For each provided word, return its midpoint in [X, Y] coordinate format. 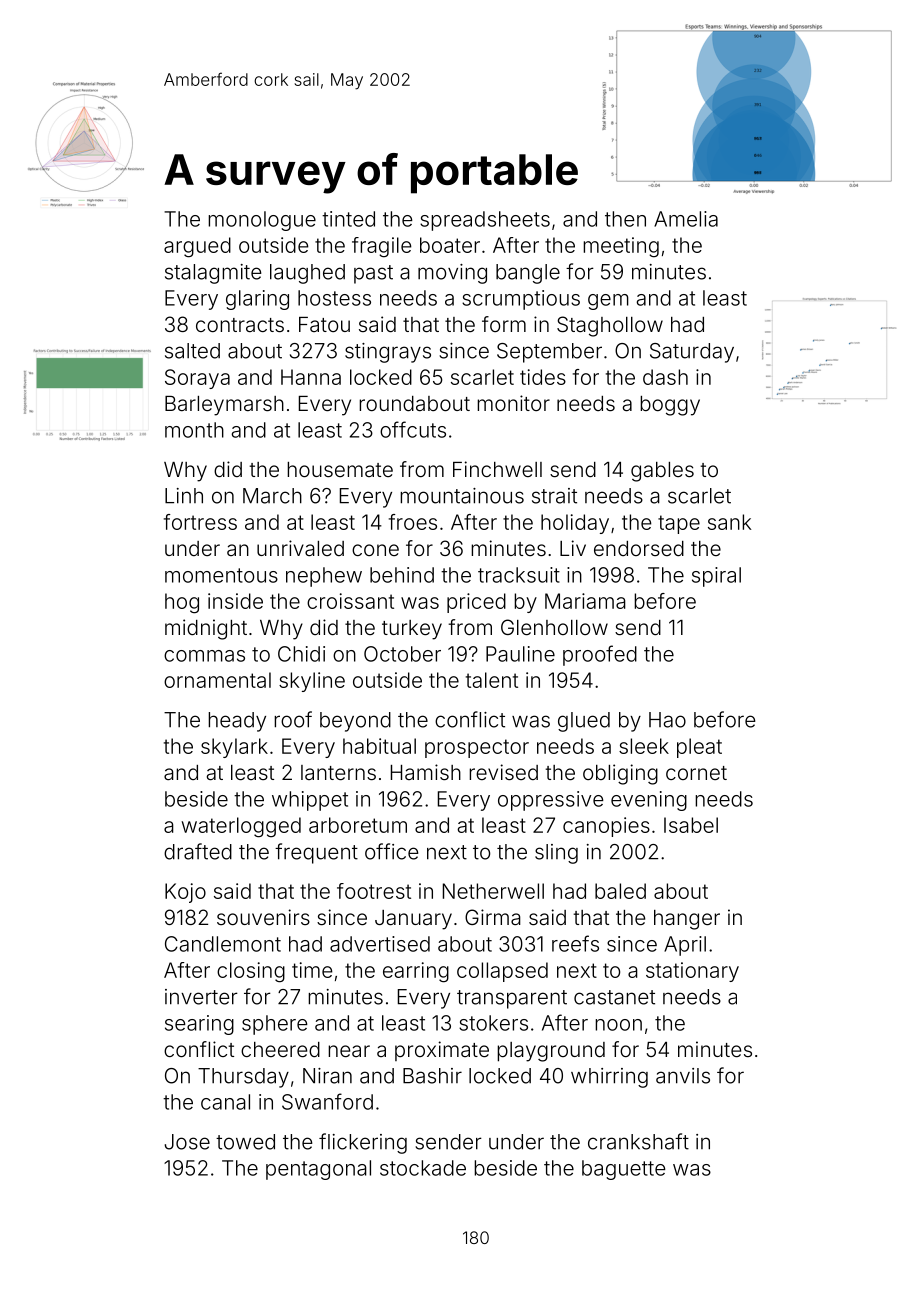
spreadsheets [485, 221]
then [625, 219]
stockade [423, 1168]
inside [235, 601]
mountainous [462, 496]
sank [729, 522]
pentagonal [318, 1170]
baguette [624, 1170]
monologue [262, 221]
